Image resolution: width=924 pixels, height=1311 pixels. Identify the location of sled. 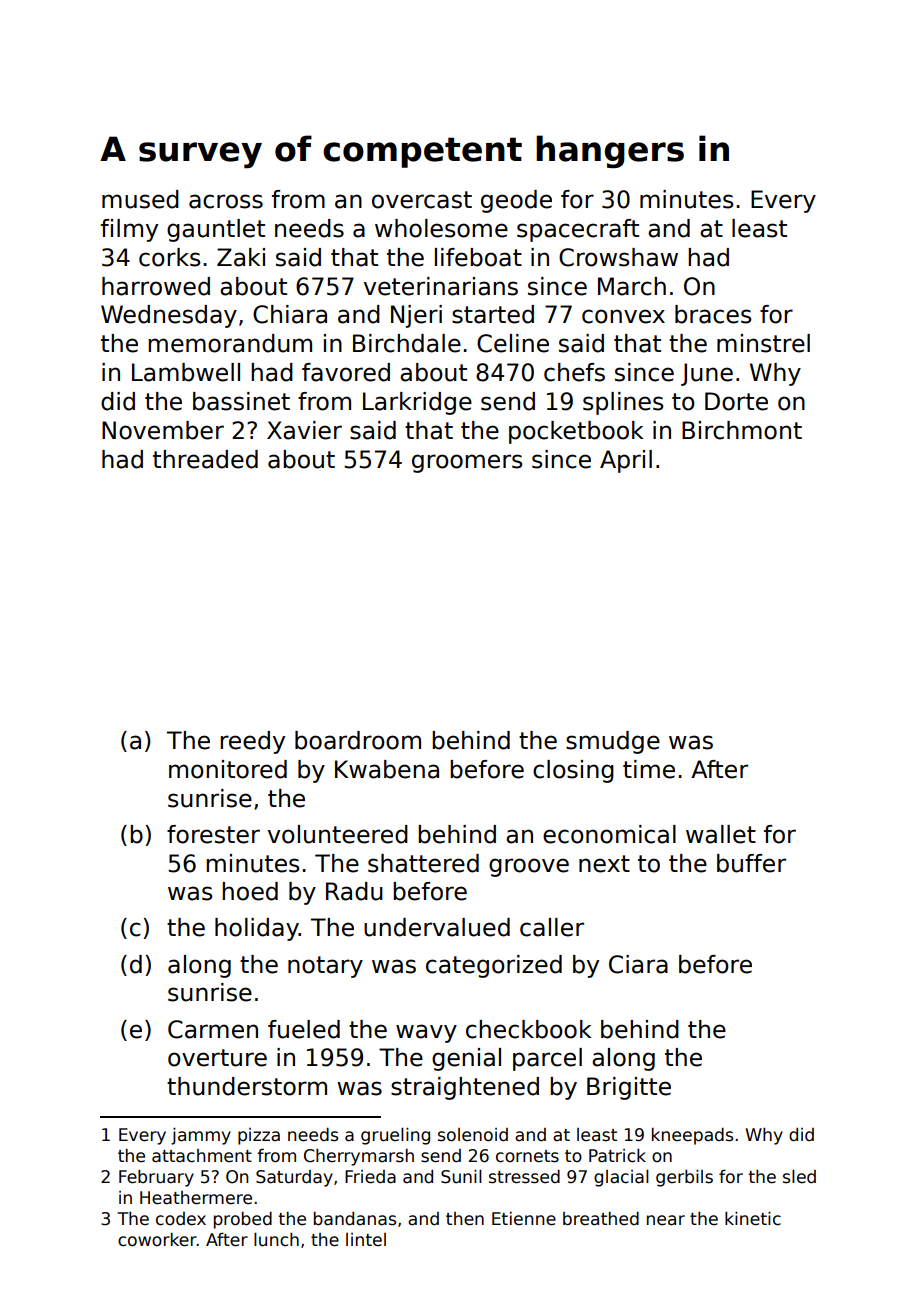
(799, 1176).
